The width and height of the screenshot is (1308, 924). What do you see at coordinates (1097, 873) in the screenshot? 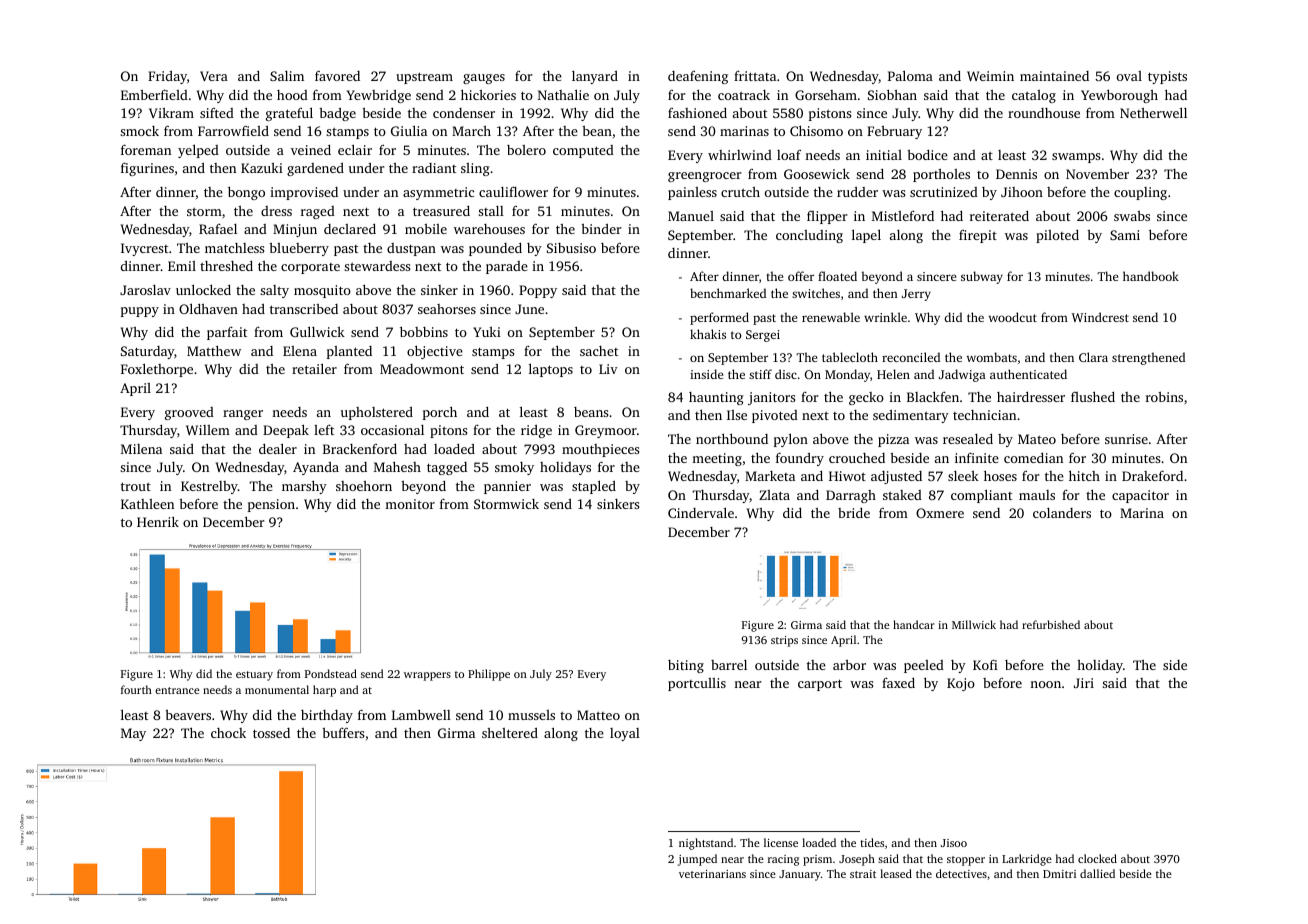
I see `dallied` at bounding box center [1097, 873].
